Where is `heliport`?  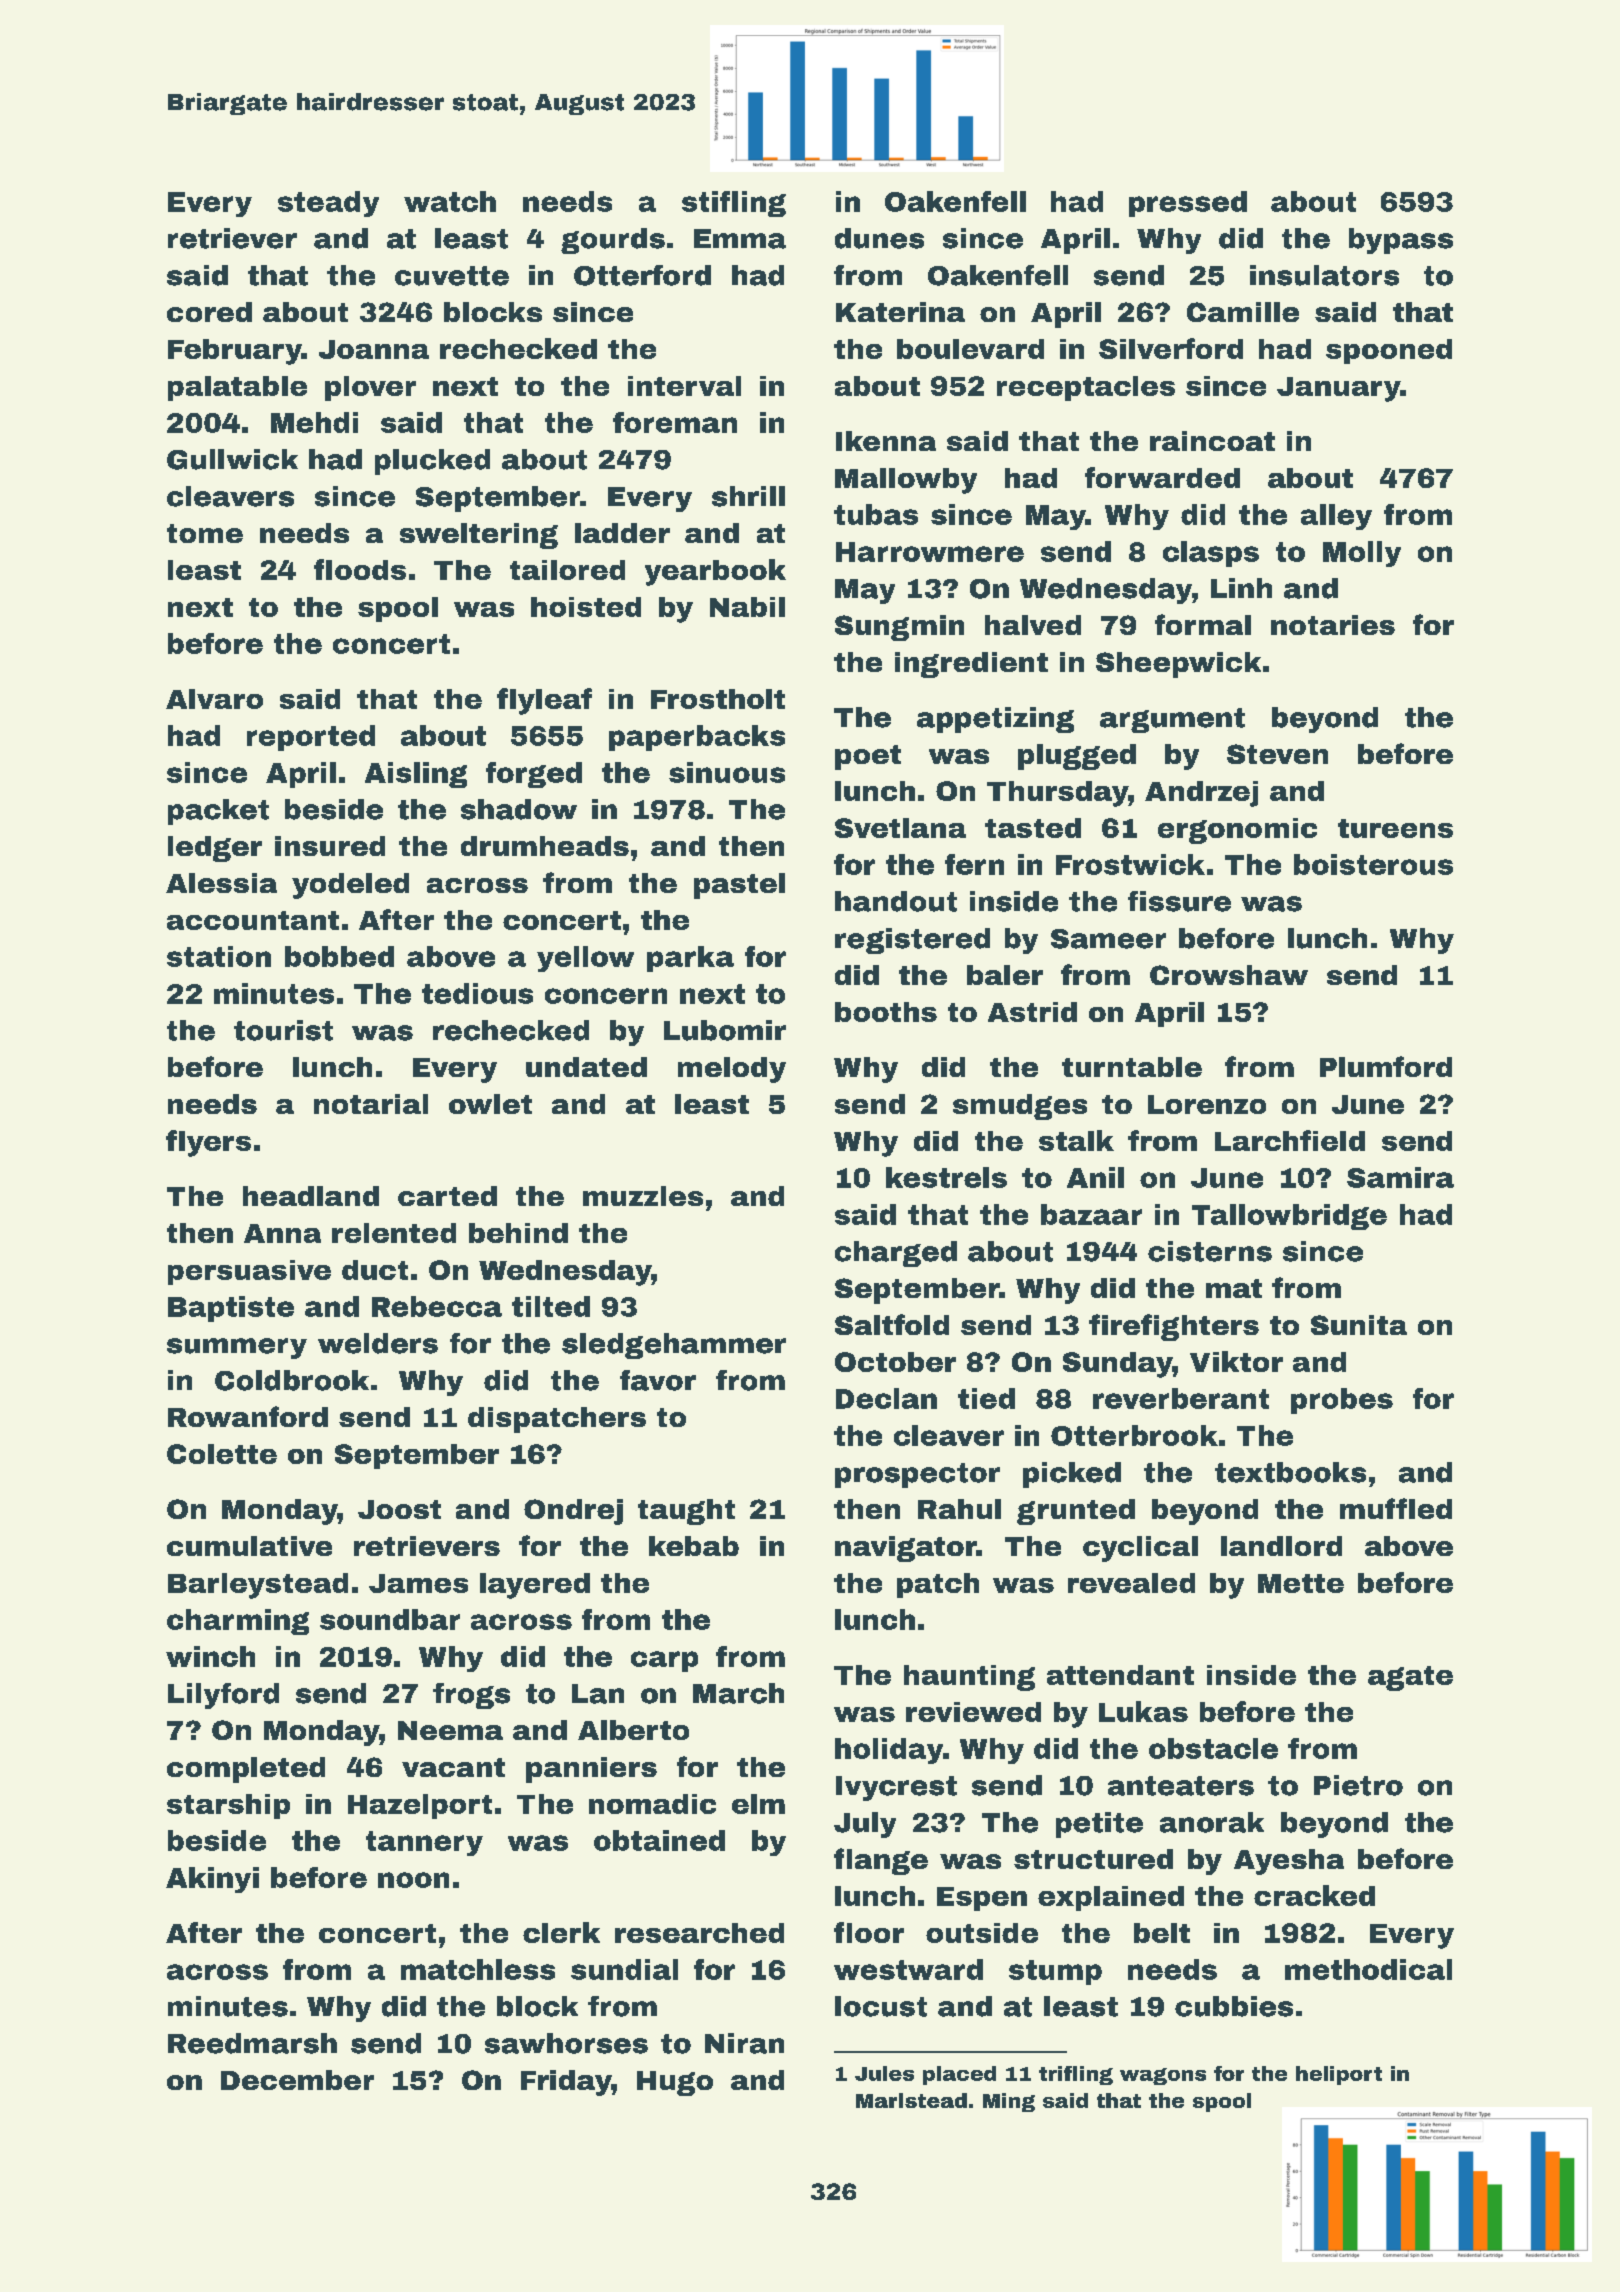
heliport is located at coordinates (1339, 2075).
